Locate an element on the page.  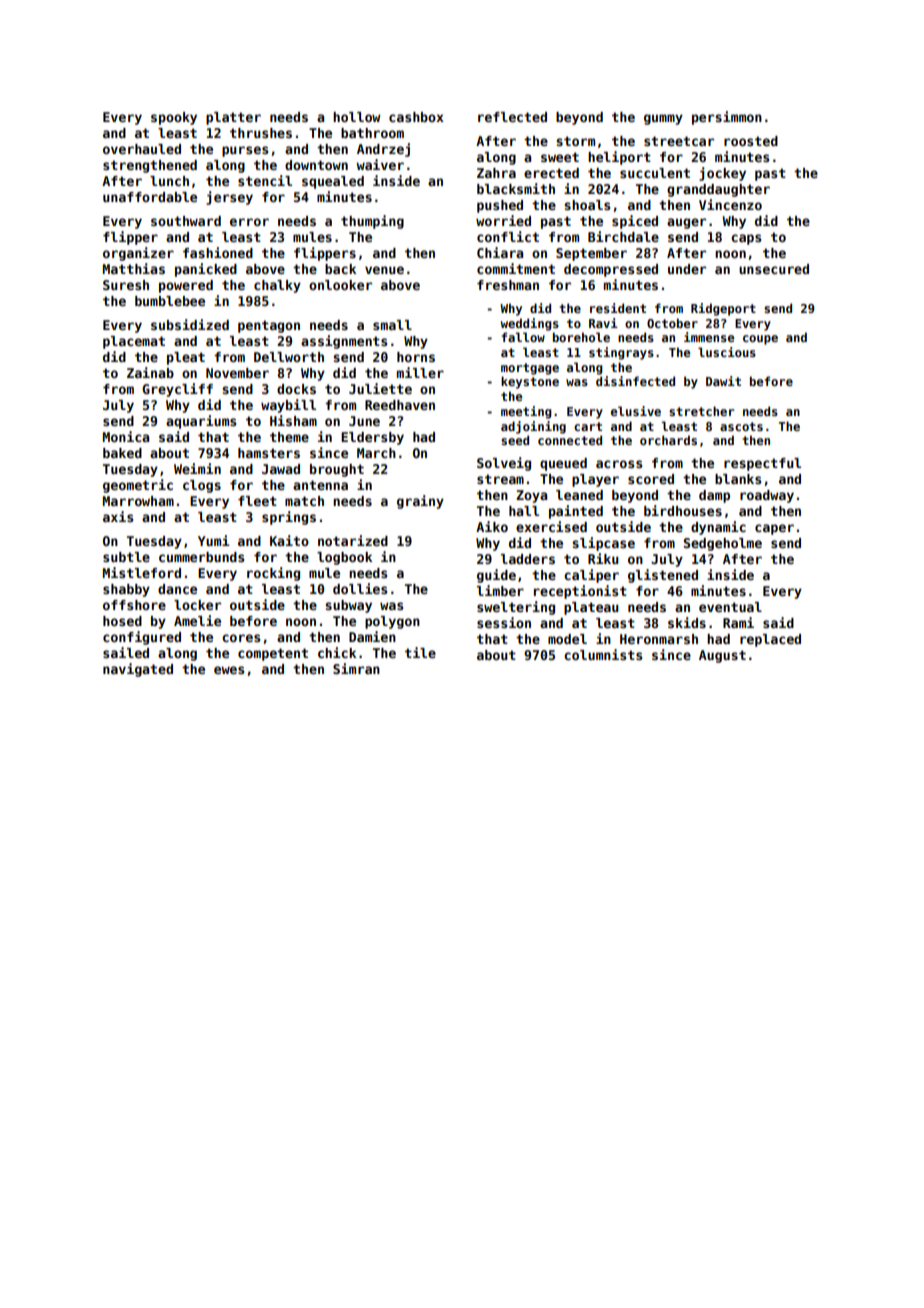
persimmon is located at coordinates (727, 118).
